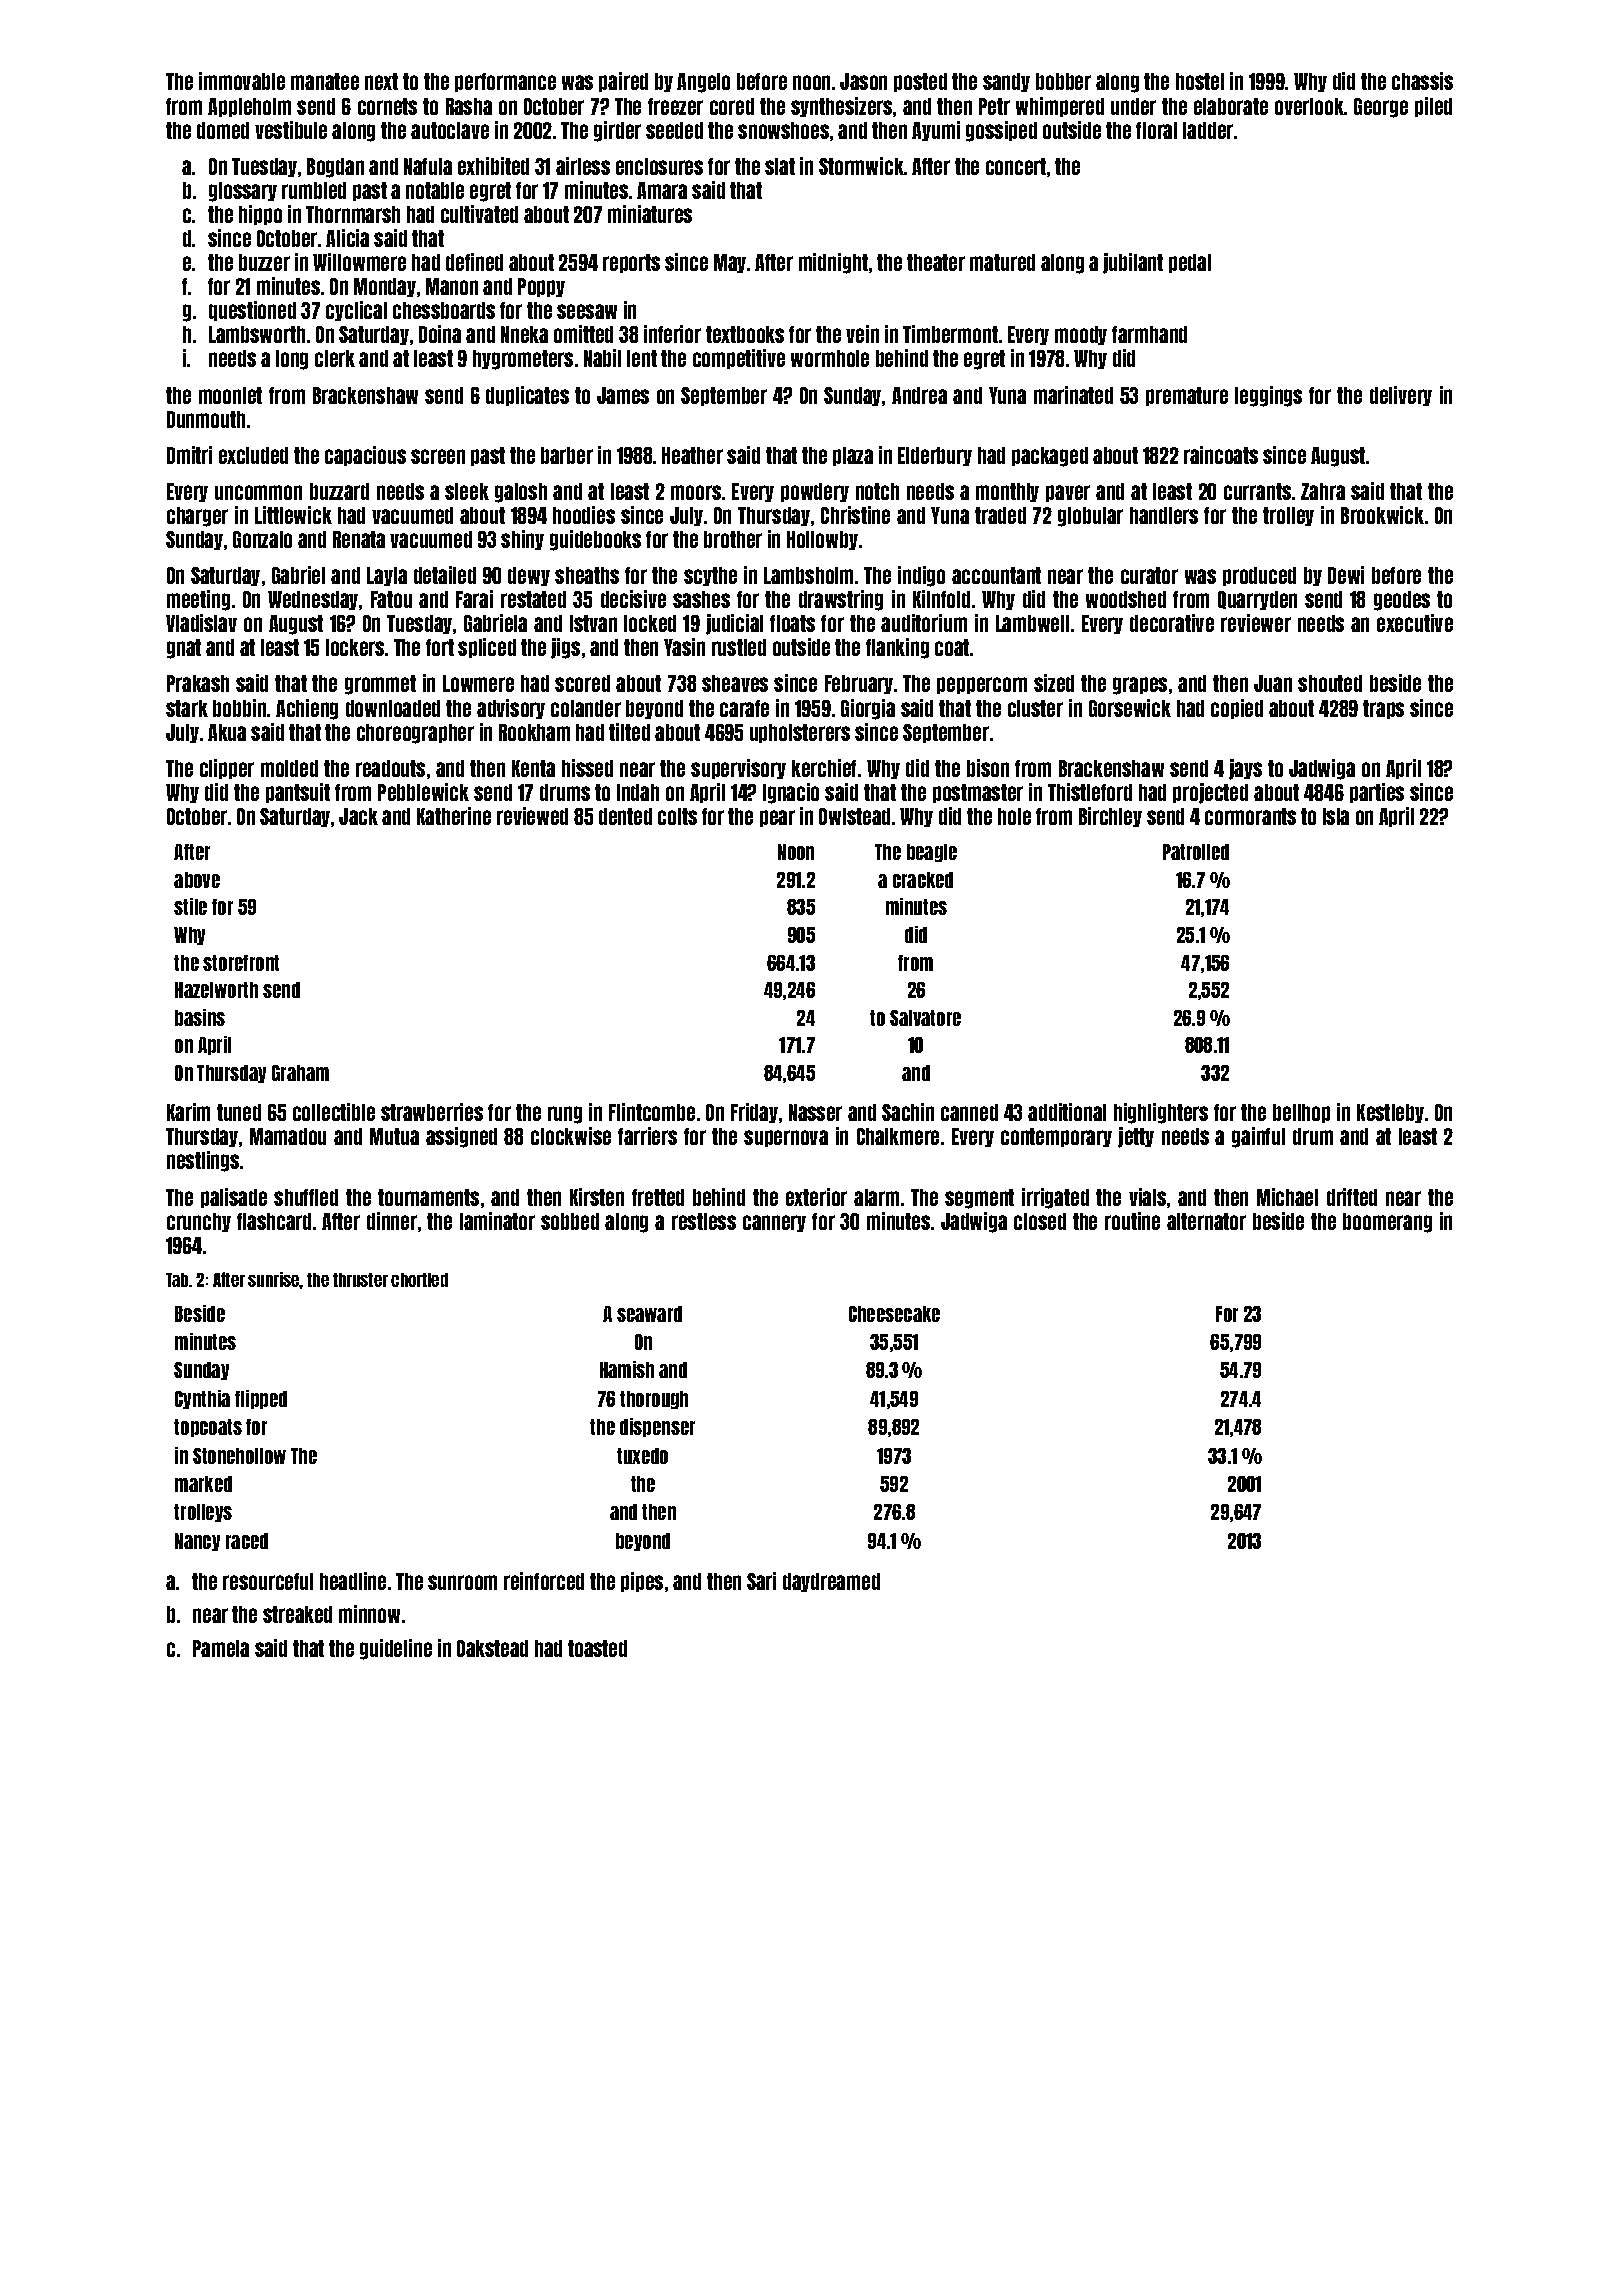 This document has width=1620, height=2292. What do you see at coordinates (1401, 396) in the document?
I see `delivery` at bounding box center [1401, 396].
